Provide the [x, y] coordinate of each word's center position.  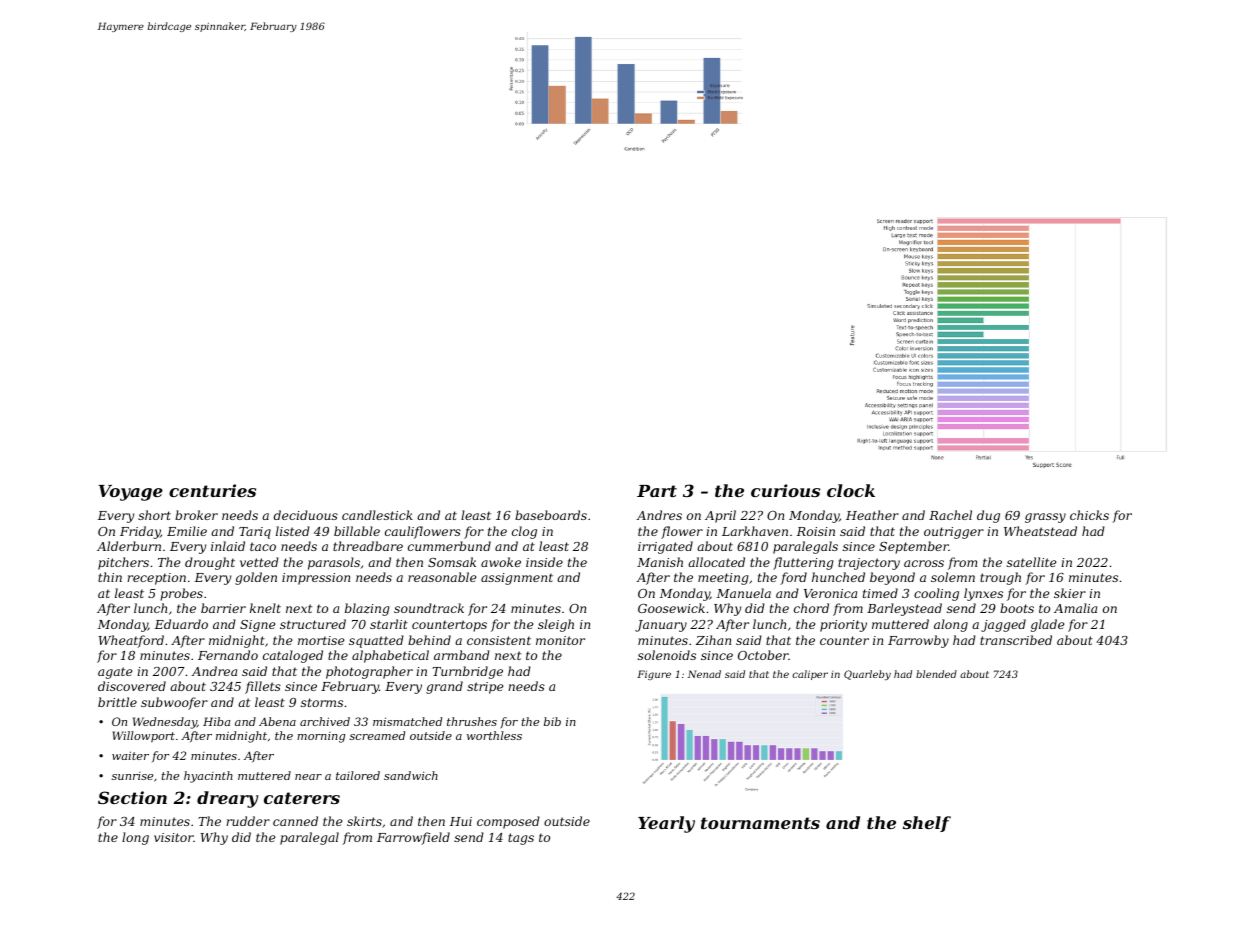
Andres [659, 515]
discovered [132, 686]
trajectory [869, 564]
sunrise [132, 776]
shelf [927, 824]
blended [936, 674]
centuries [212, 490]
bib [552, 721]
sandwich [411, 775]
